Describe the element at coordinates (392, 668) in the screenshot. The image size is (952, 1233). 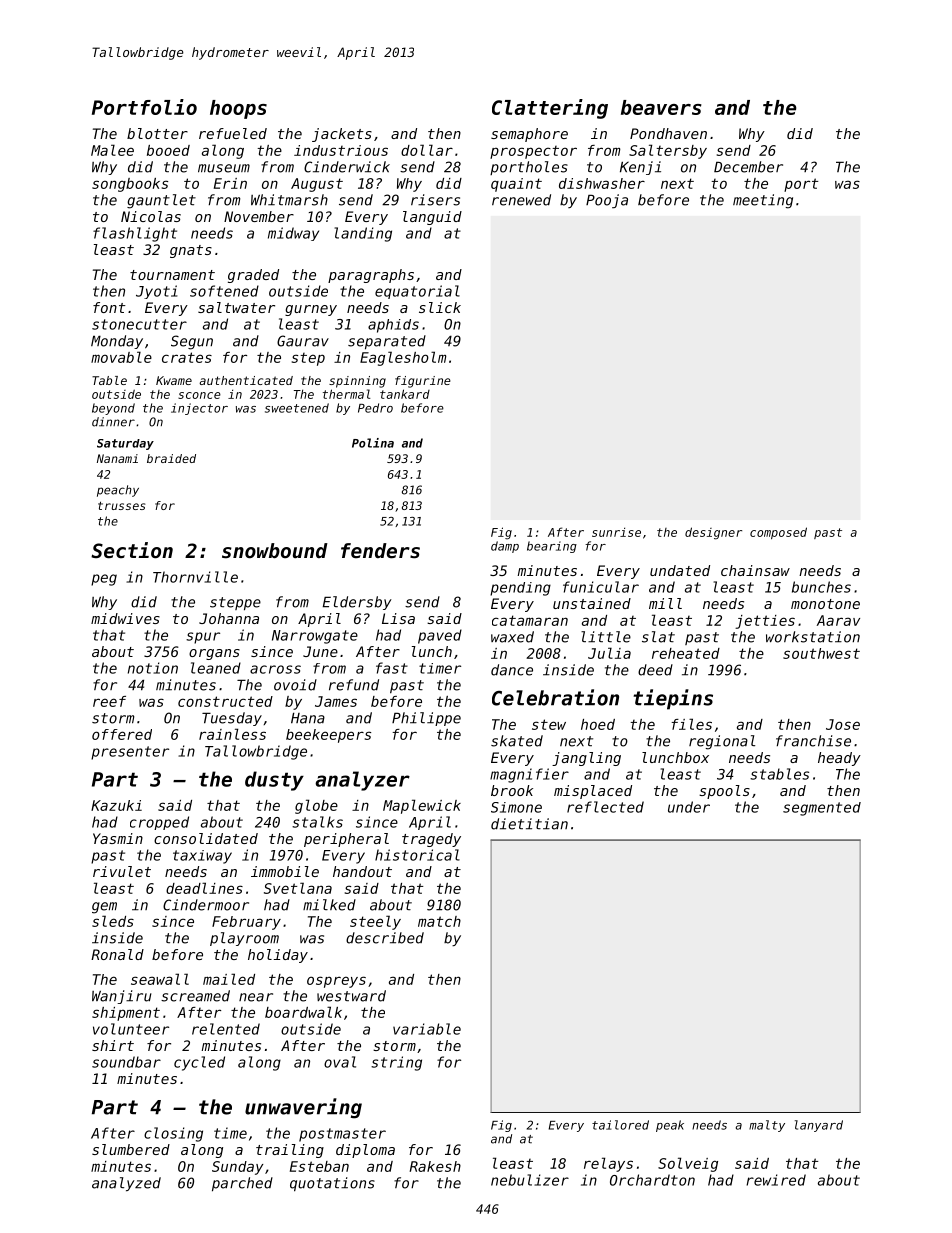
I see `fast` at that location.
